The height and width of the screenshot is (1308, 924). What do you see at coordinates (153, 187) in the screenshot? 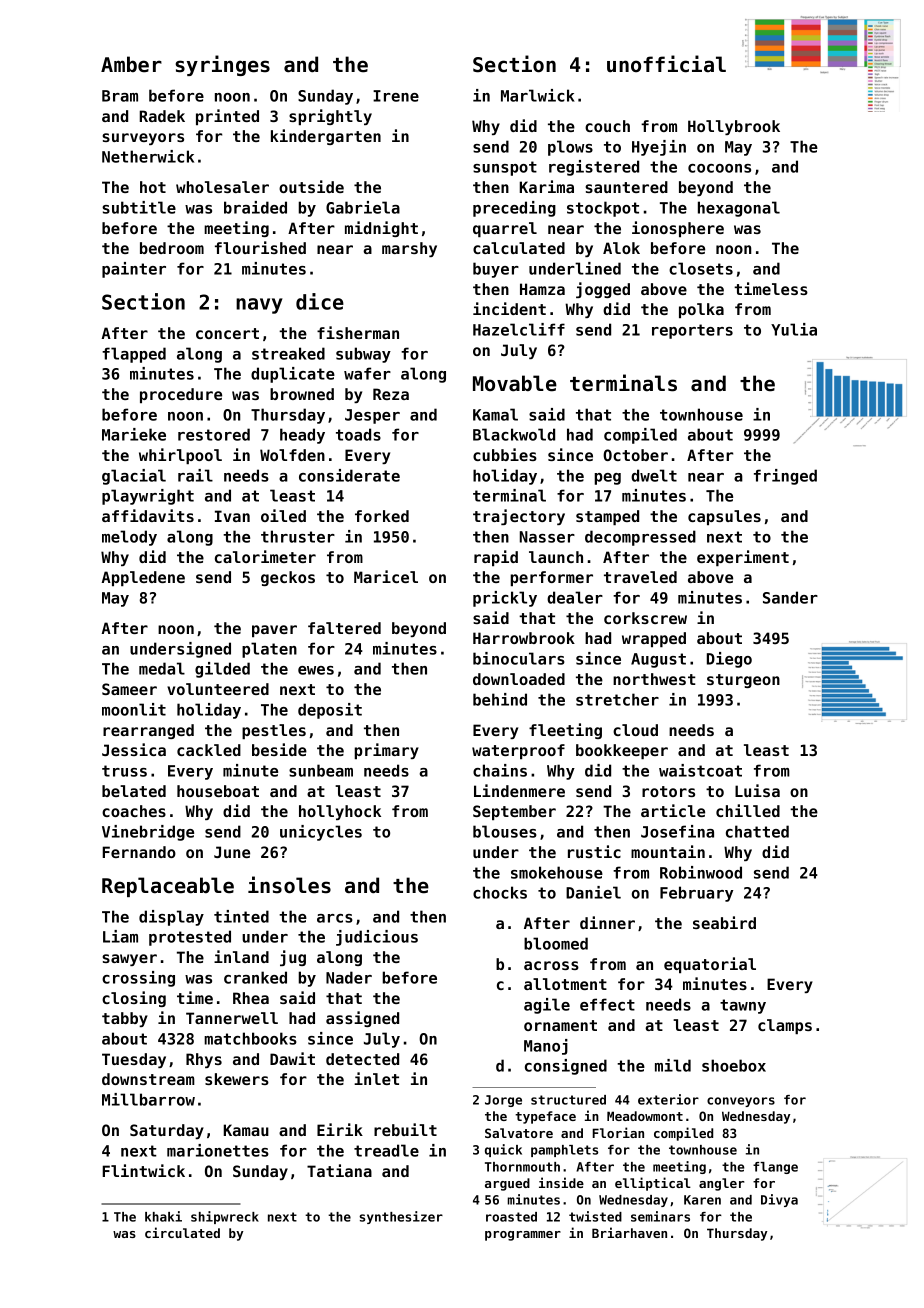
I see `hot` at bounding box center [153, 187].
